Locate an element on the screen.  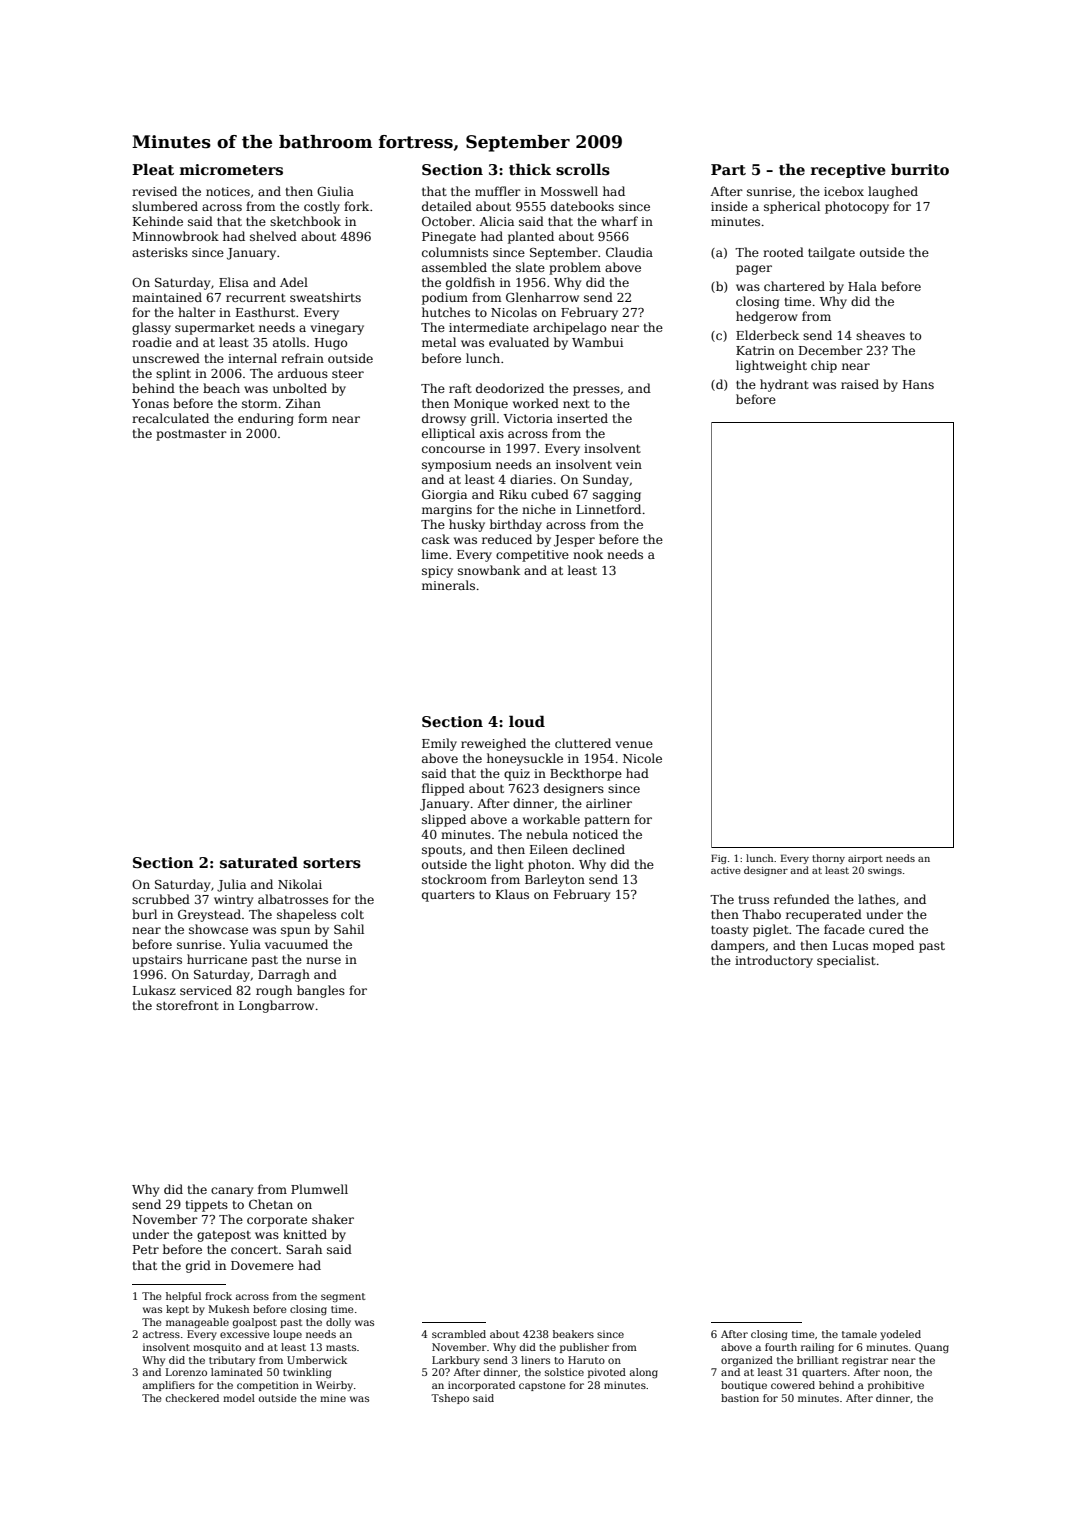
Hala is located at coordinates (862, 286).
